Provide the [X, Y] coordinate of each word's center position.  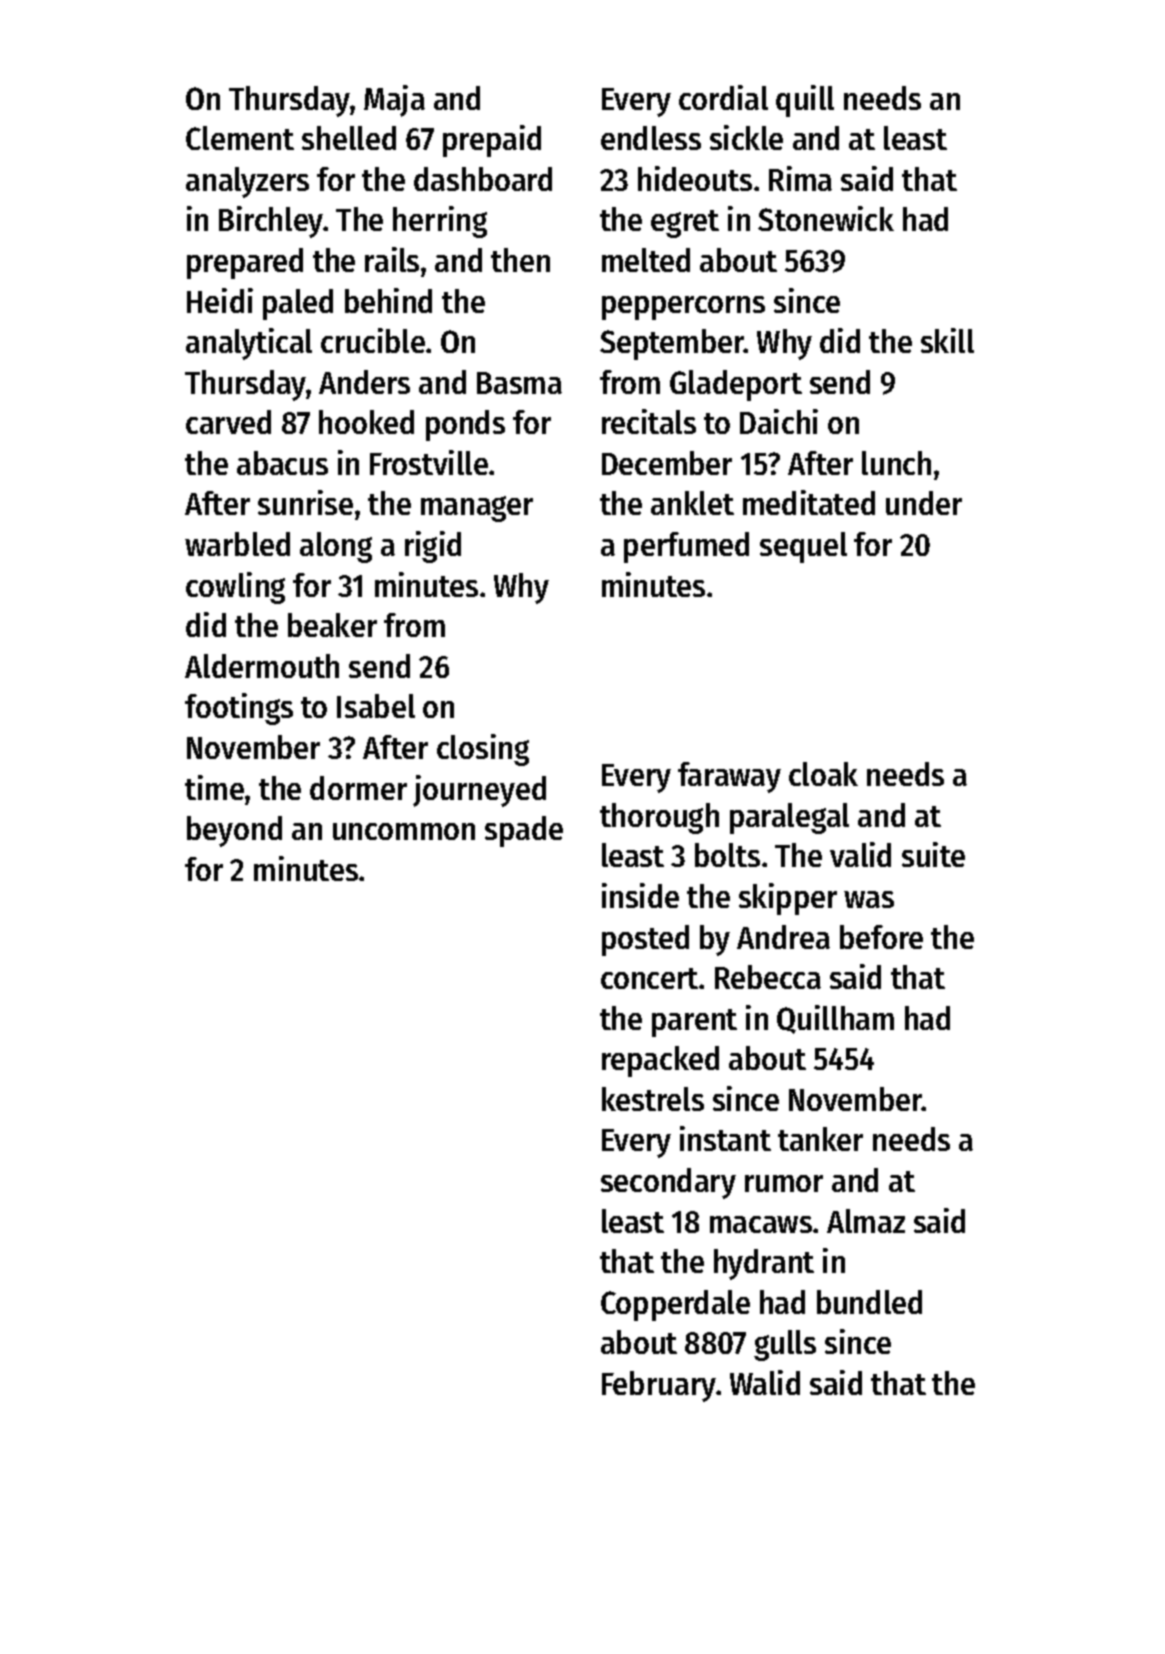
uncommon [404, 831]
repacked [660, 1061]
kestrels [653, 1099]
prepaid [492, 141]
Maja [394, 101]
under [924, 503]
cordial [723, 97]
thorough [659, 818]
